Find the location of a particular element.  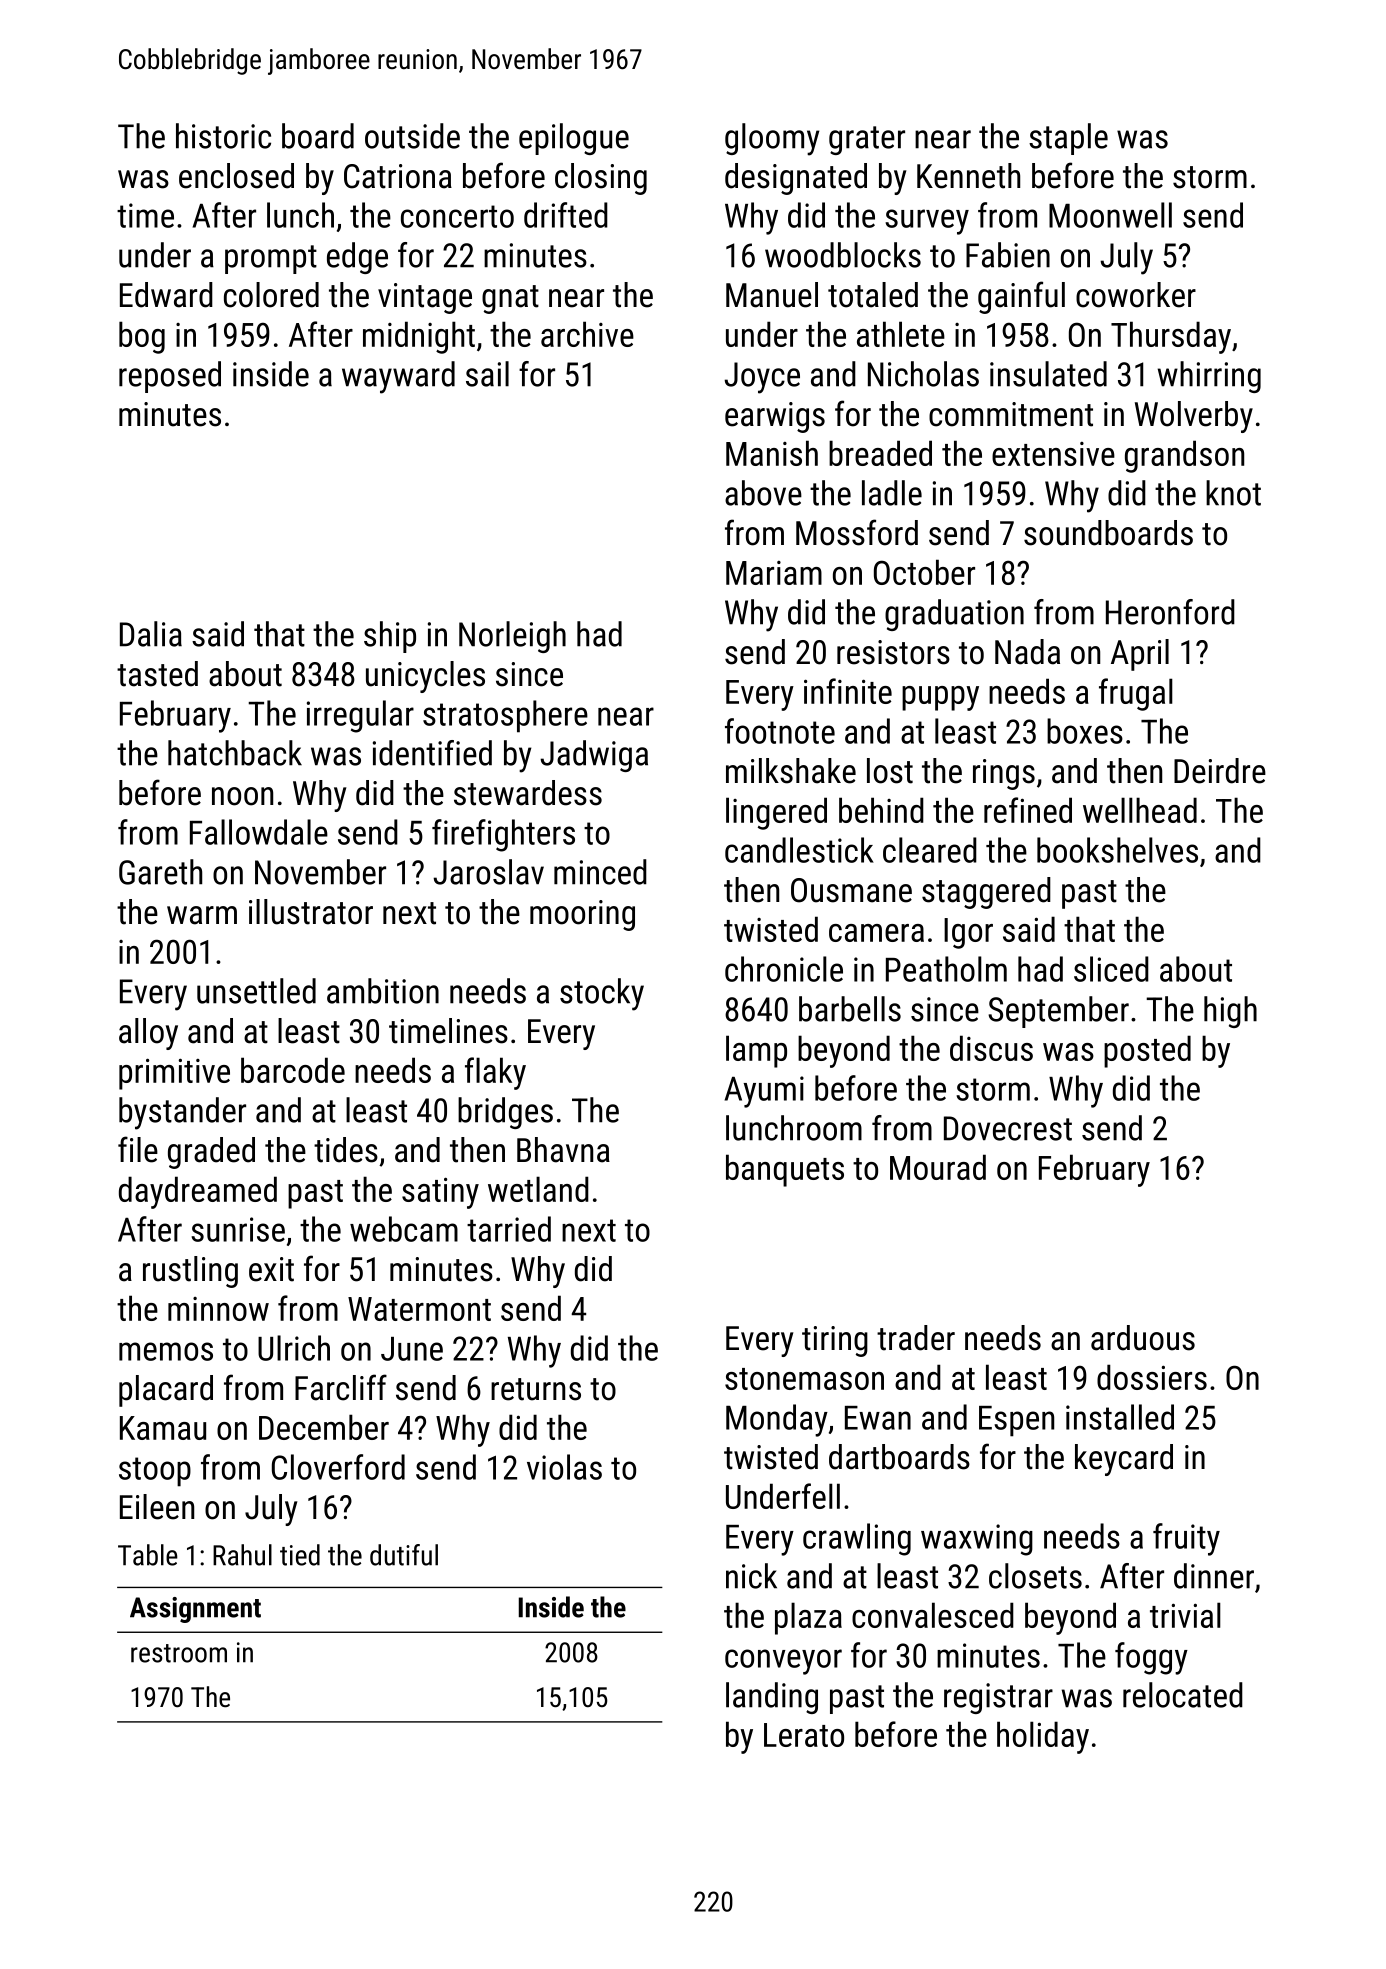

crawling is located at coordinates (857, 1539).
